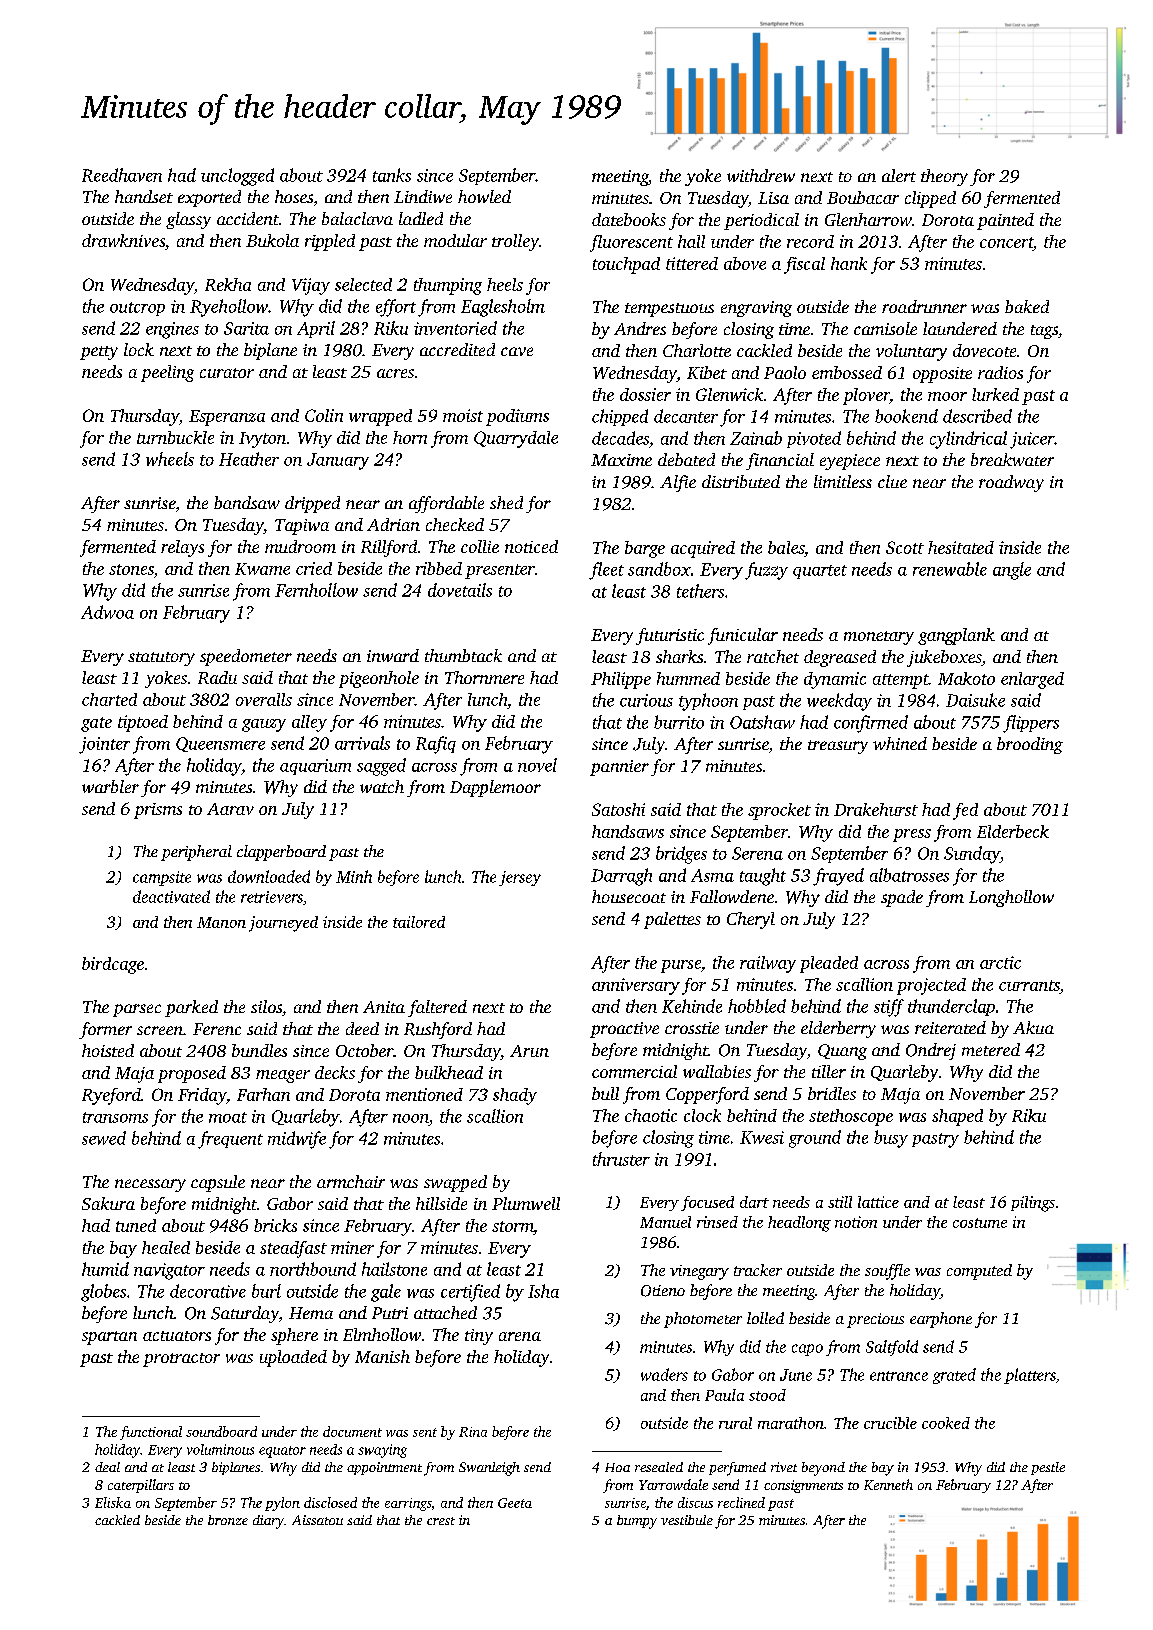 The image size is (1153, 1630). I want to click on diary, so click(268, 1522).
